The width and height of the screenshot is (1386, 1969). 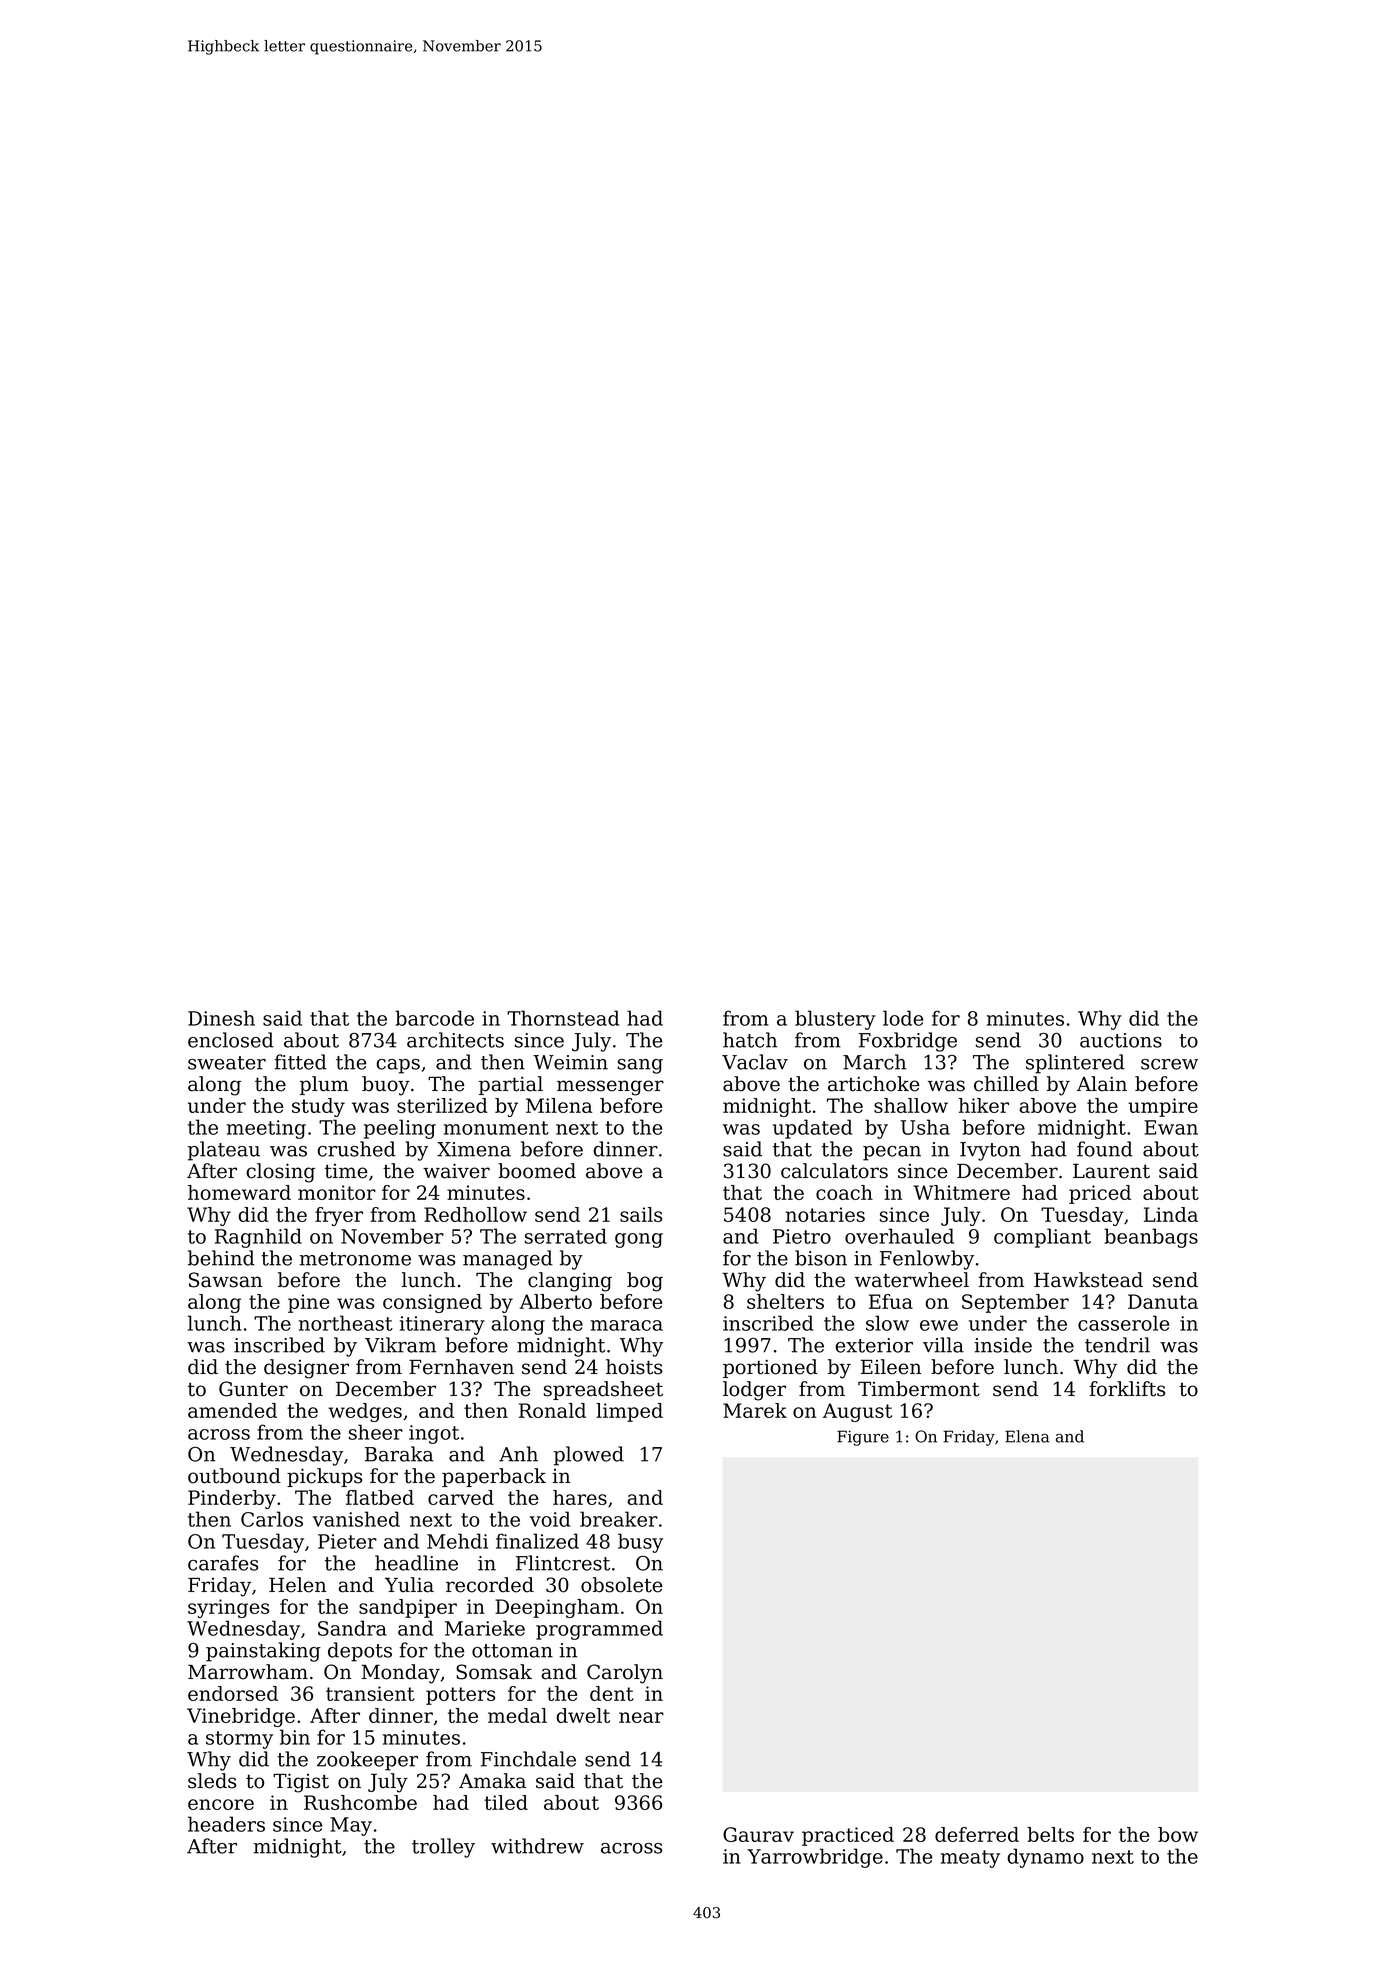 What do you see at coordinates (610, 1088) in the screenshot?
I see `messenger` at bounding box center [610, 1088].
